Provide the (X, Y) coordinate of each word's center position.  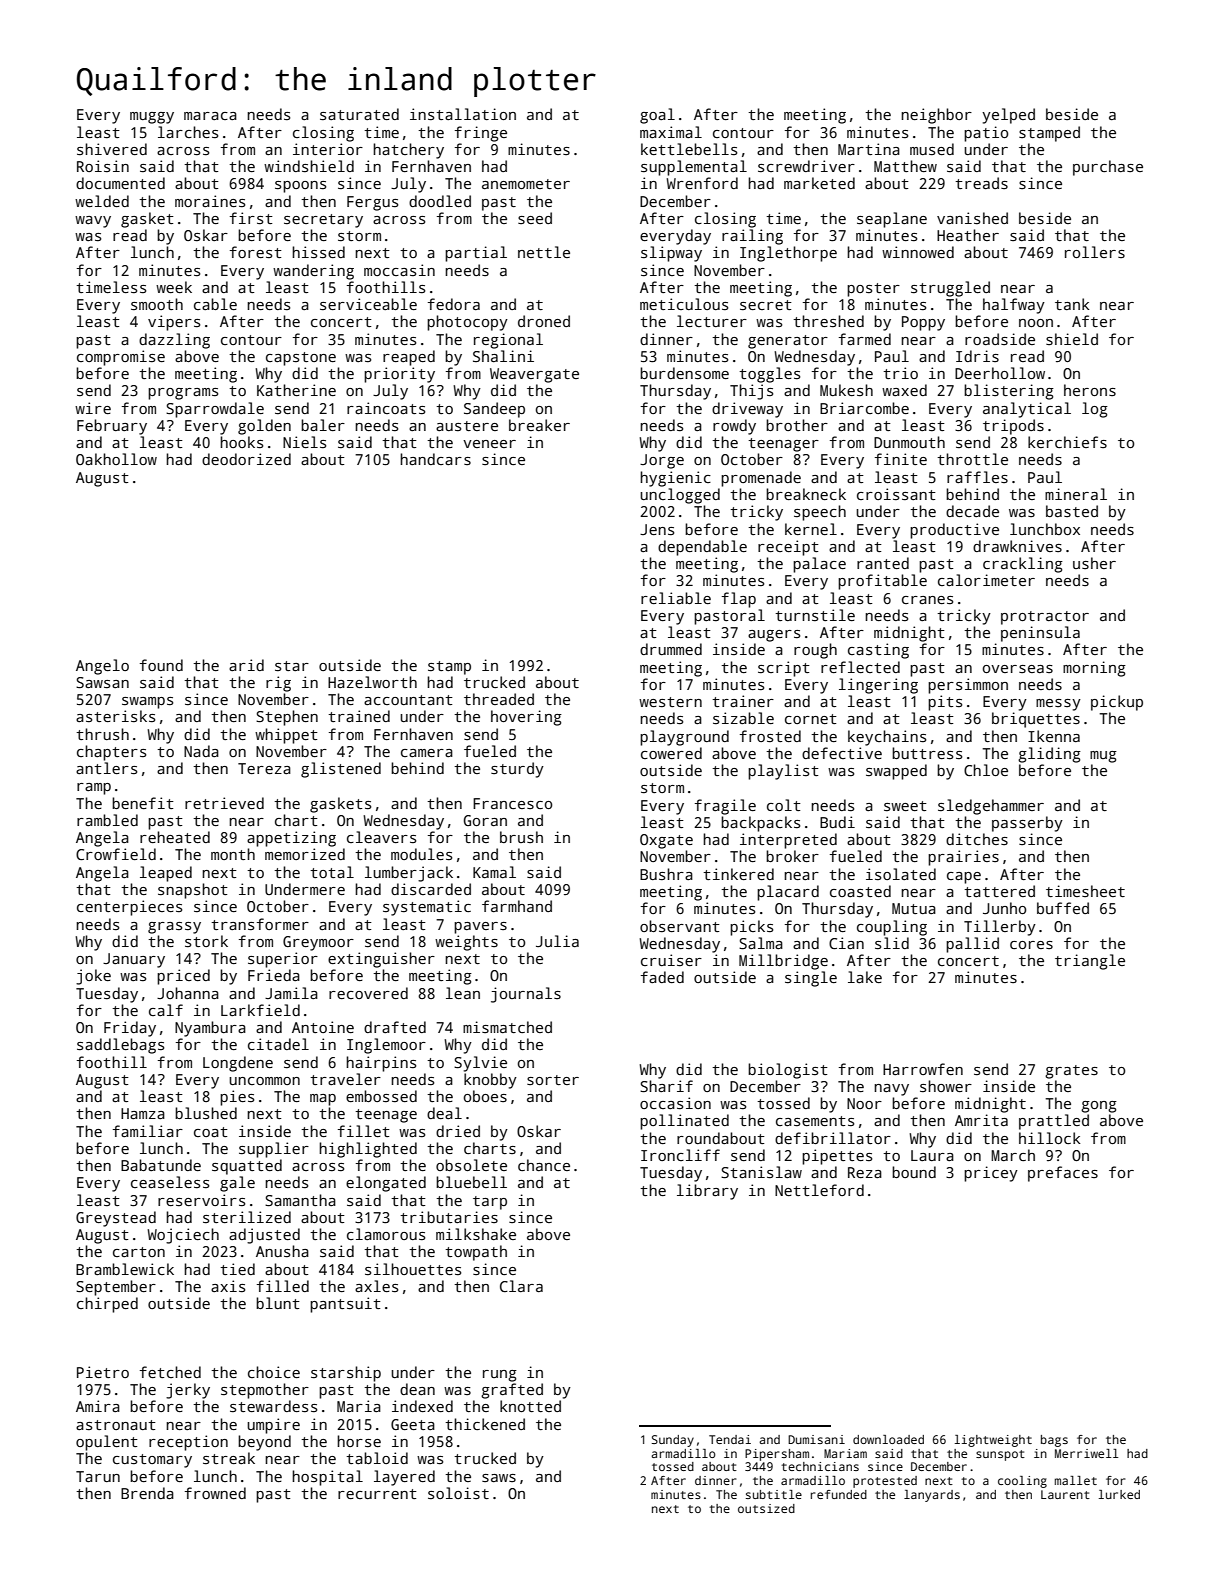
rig (278, 684)
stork (206, 941)
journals (526, 995)
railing (752, 237)
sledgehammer (991, 807)
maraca (210, 116)
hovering (526, 718)
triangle (1090, 962)
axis (228, 1286)
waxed (904, 390)
